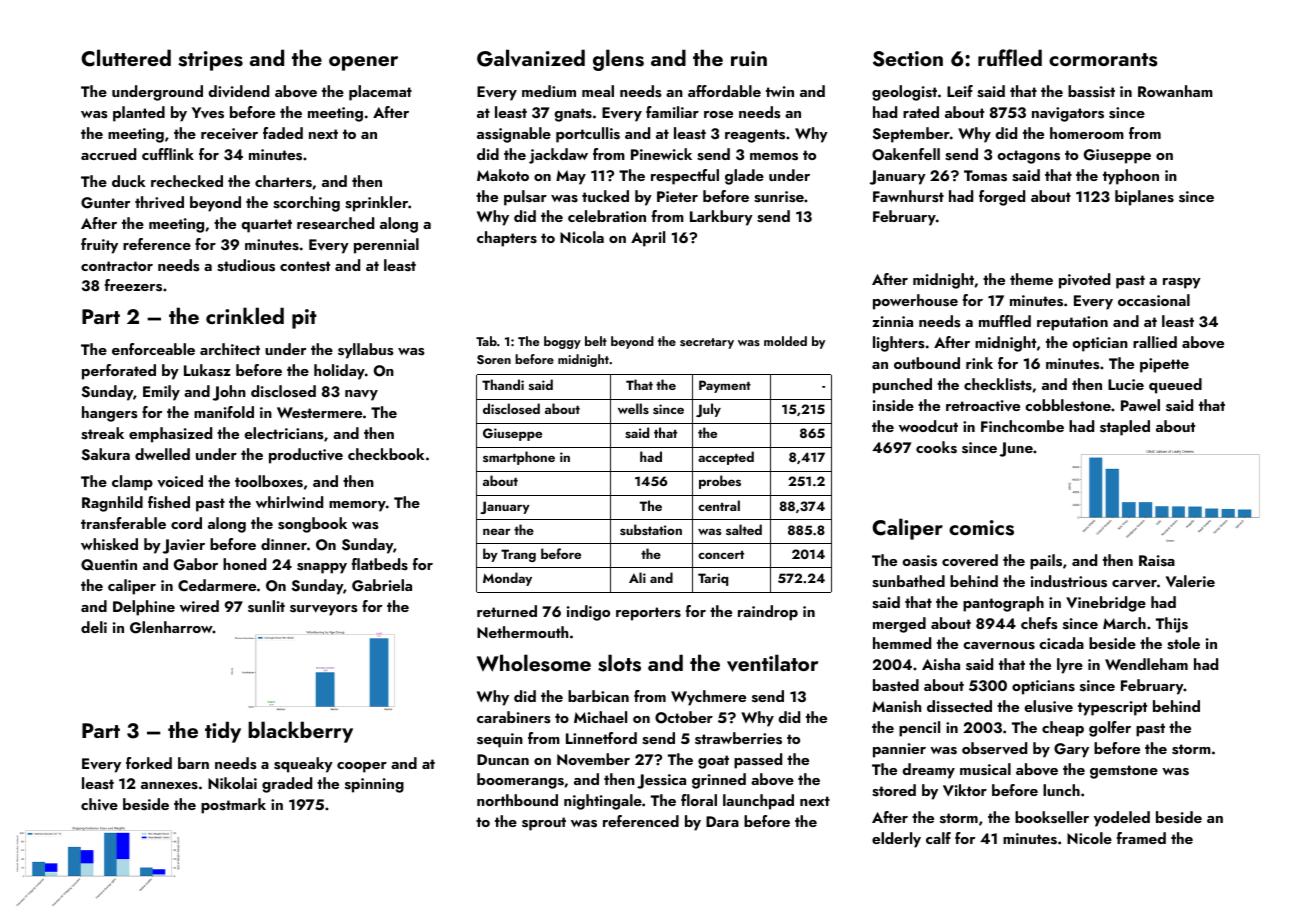  Describe the element at coordinates (726, 458) in the screenshot. I see `accepted` at that location.
